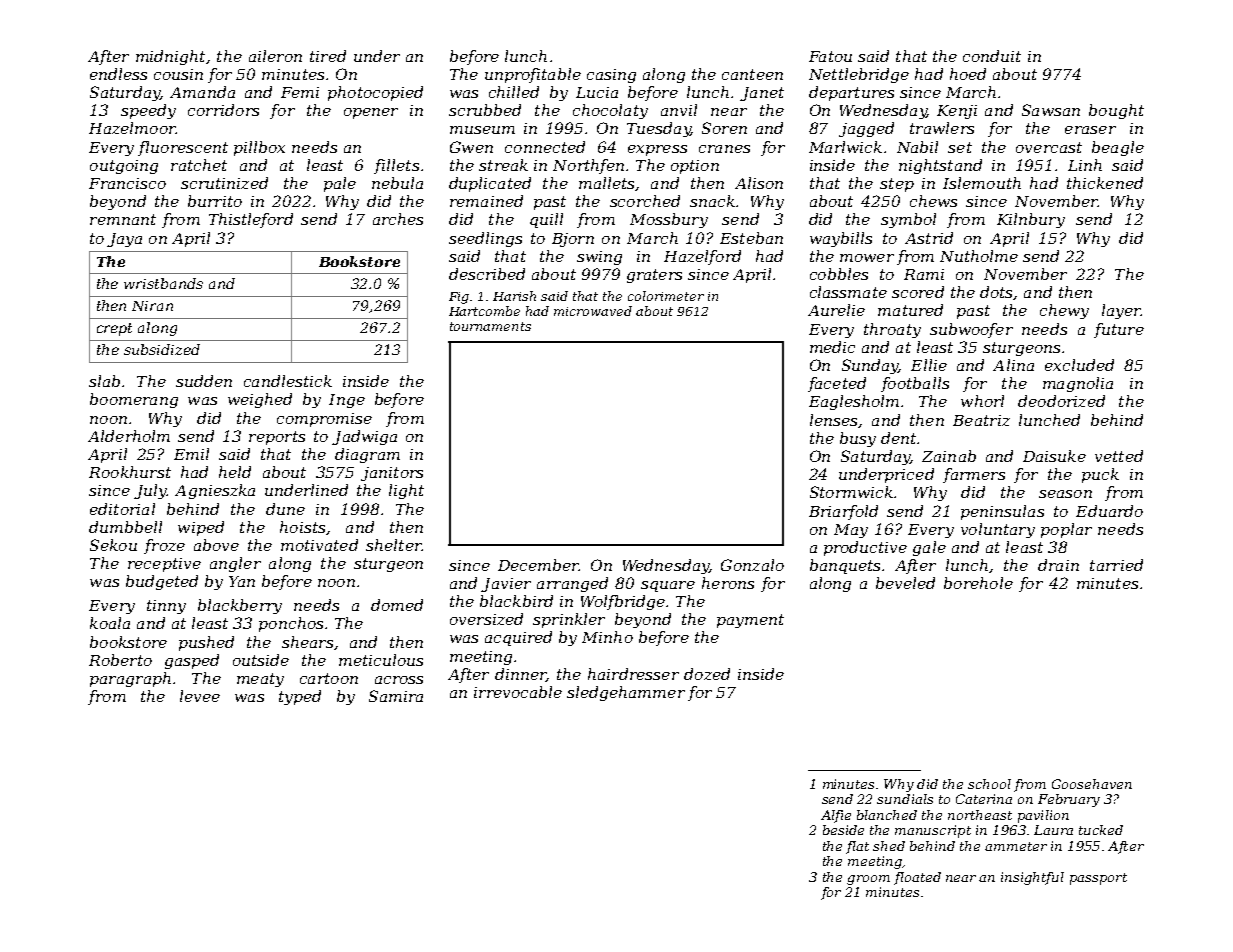 Image resolution: width=1233 pixels, height=952 pixels. I want to click on Agnieszka, so click(215, 491).
